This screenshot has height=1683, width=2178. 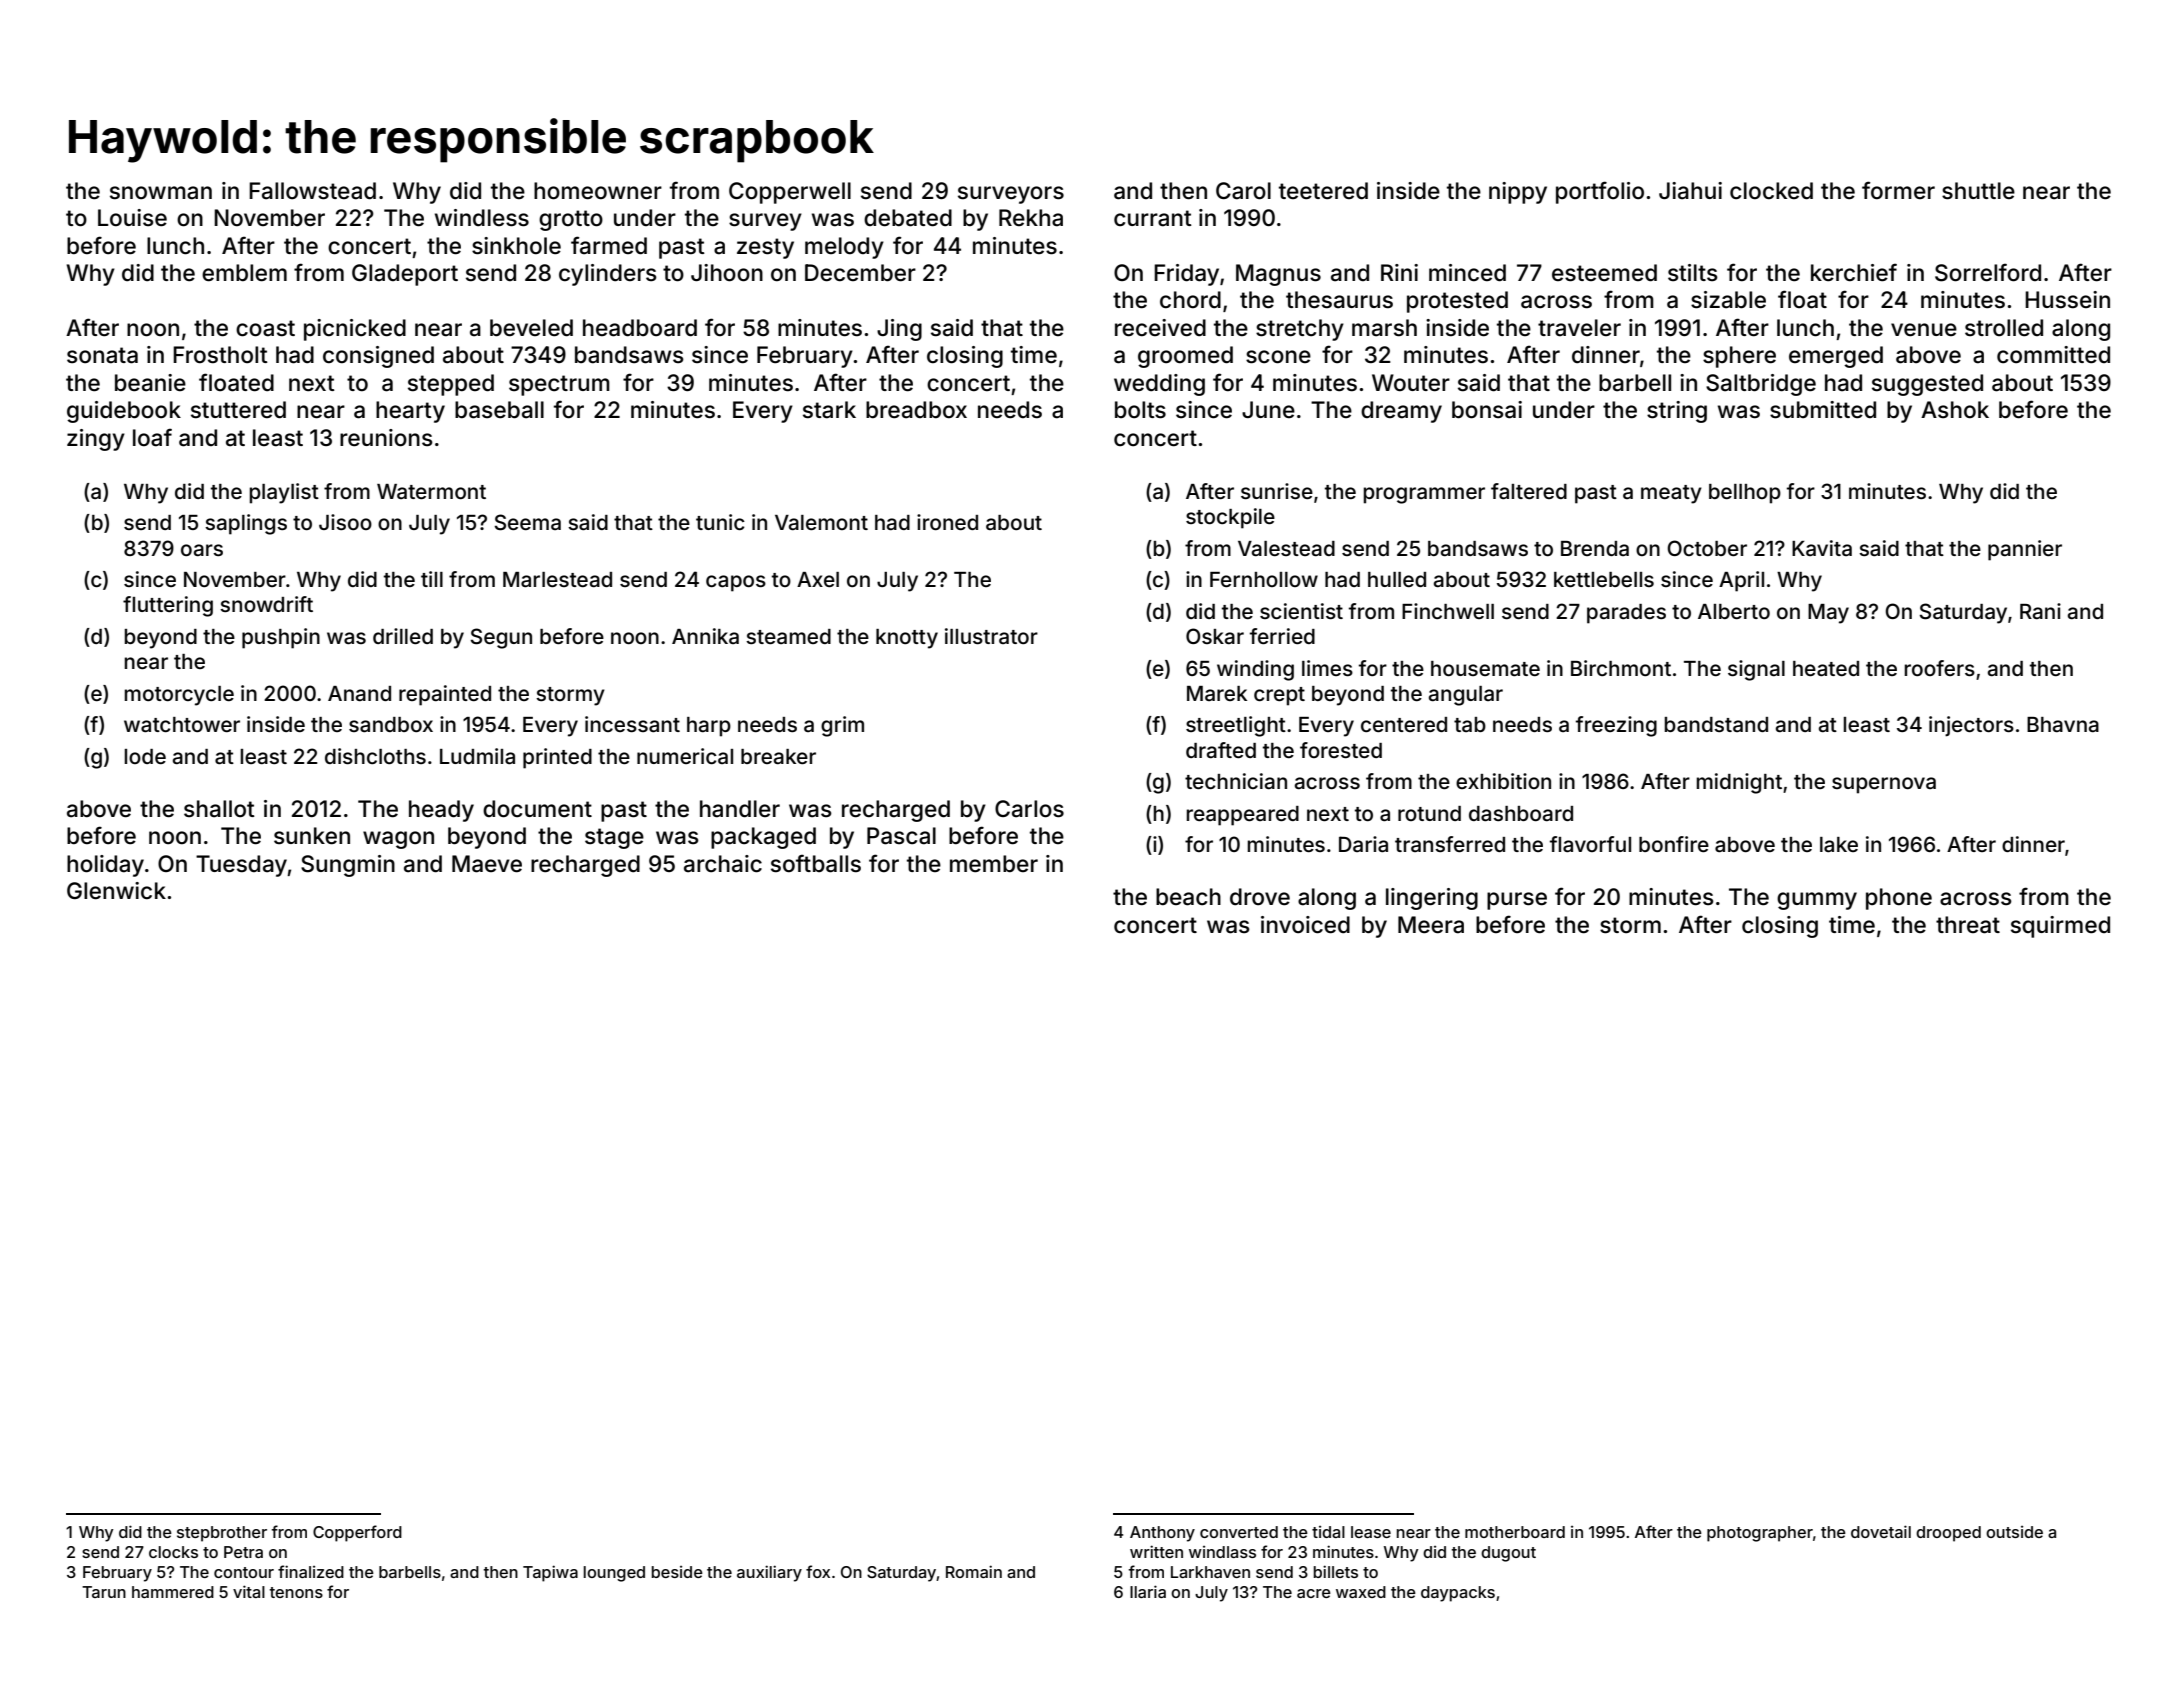 What do you see at coordinates (410, 412) in the screenshot?
I see `hearty` at bounding box center [410, 412].
